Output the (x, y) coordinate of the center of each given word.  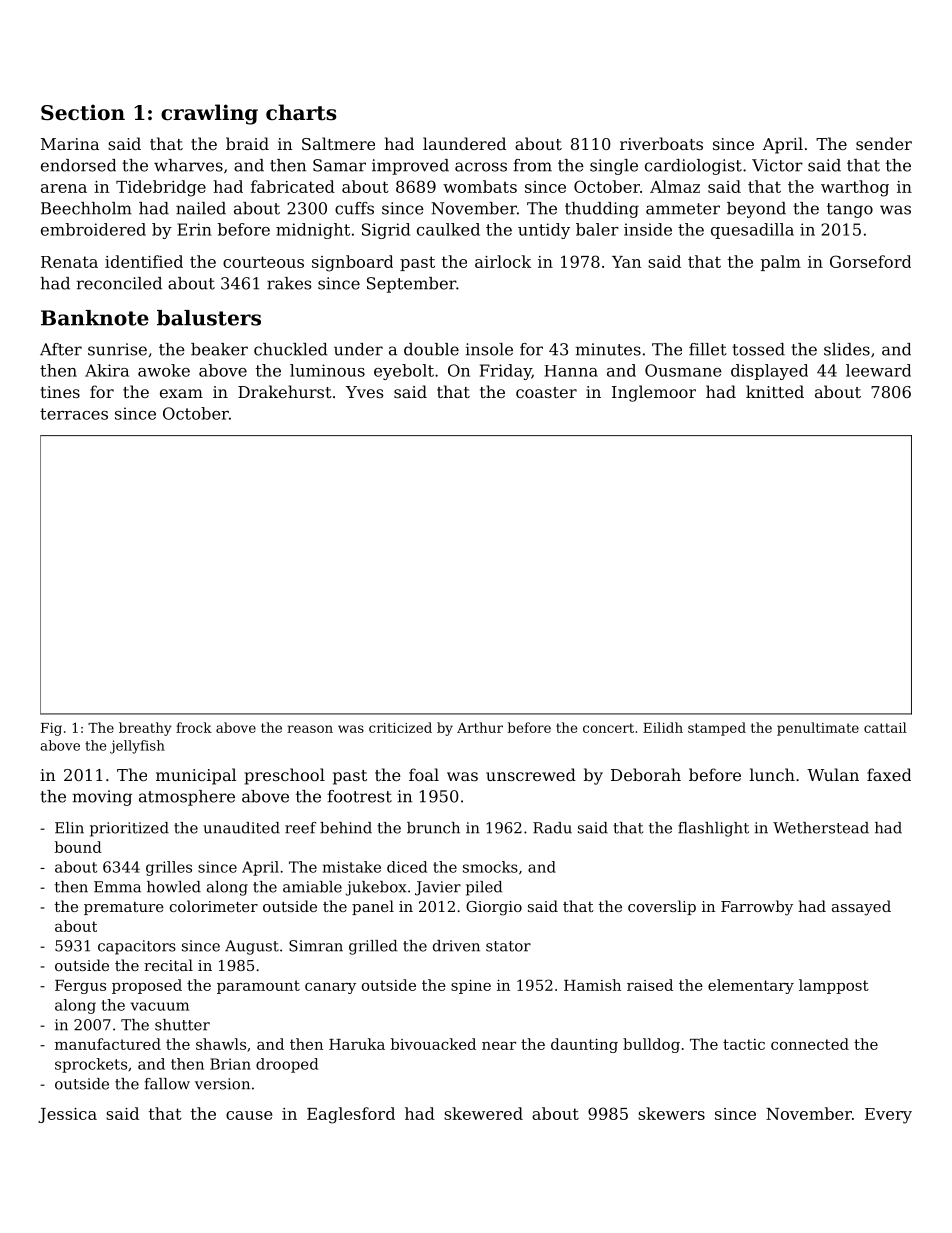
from (532, 165)
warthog (855, 188)
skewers (671, 1113)
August (252, 947)
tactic (744, 1044)
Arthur (480, 727)
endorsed (78, 165)
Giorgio (494, 908)
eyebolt (404, 372)
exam (181, 393)
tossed (758, 349)
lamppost (834, 986)
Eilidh (663, 727)
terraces (74, 414)
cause (249, 1115)
